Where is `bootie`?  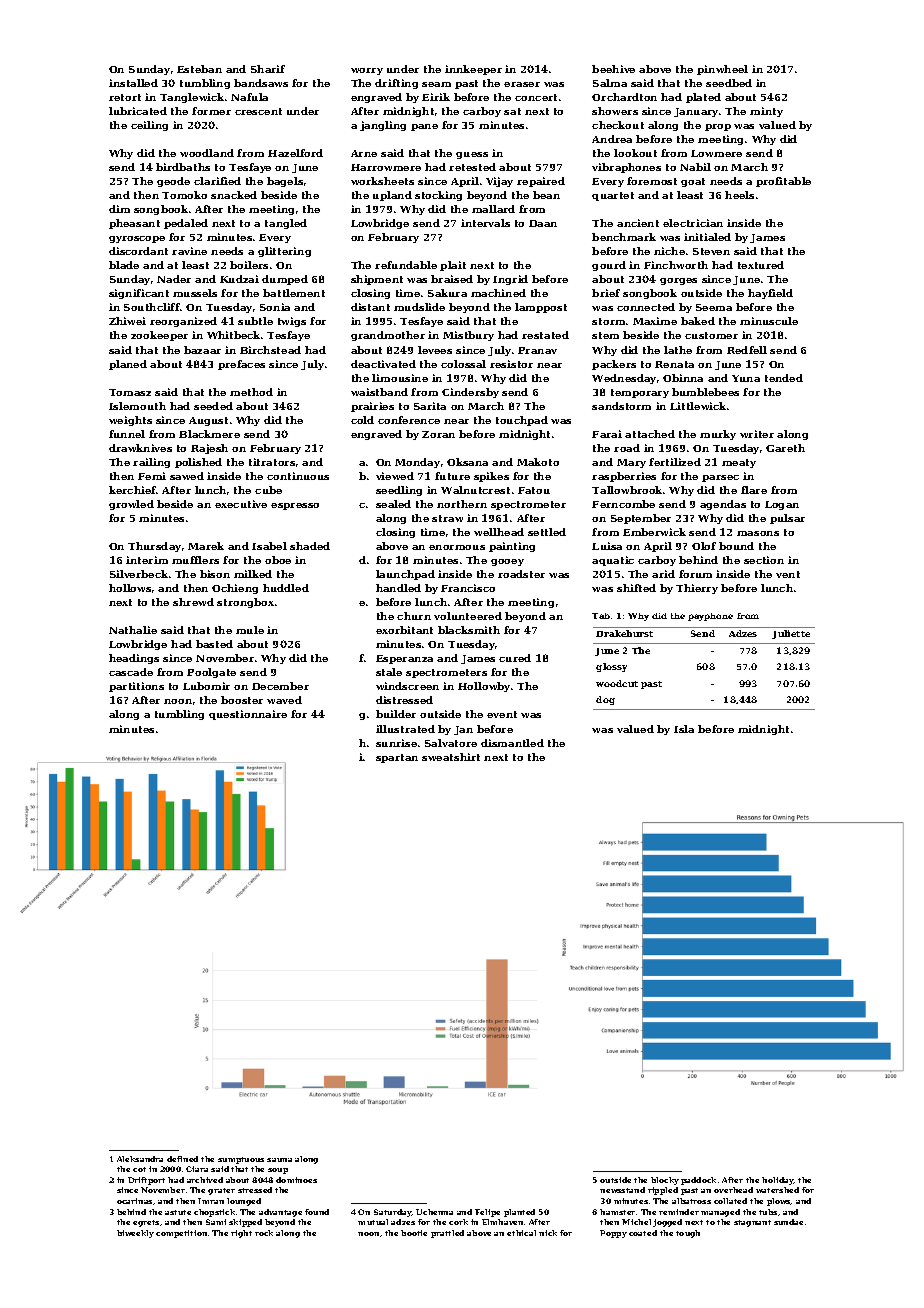 bootie is located at coordinates (414, 1233).
